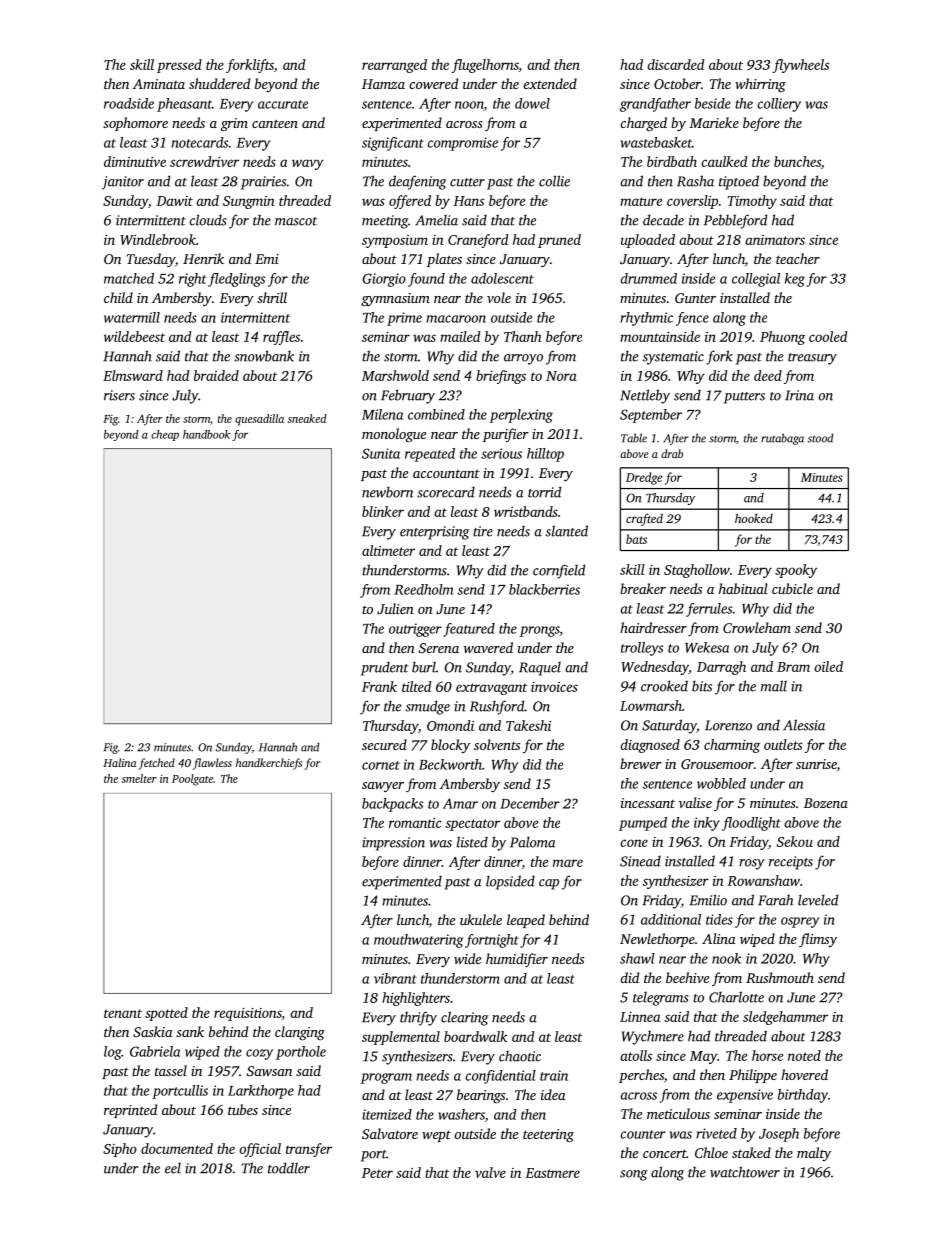  What do you see at coordinates (692, 319) in the page?
I see `fence` at bounding box center [692, 319].
